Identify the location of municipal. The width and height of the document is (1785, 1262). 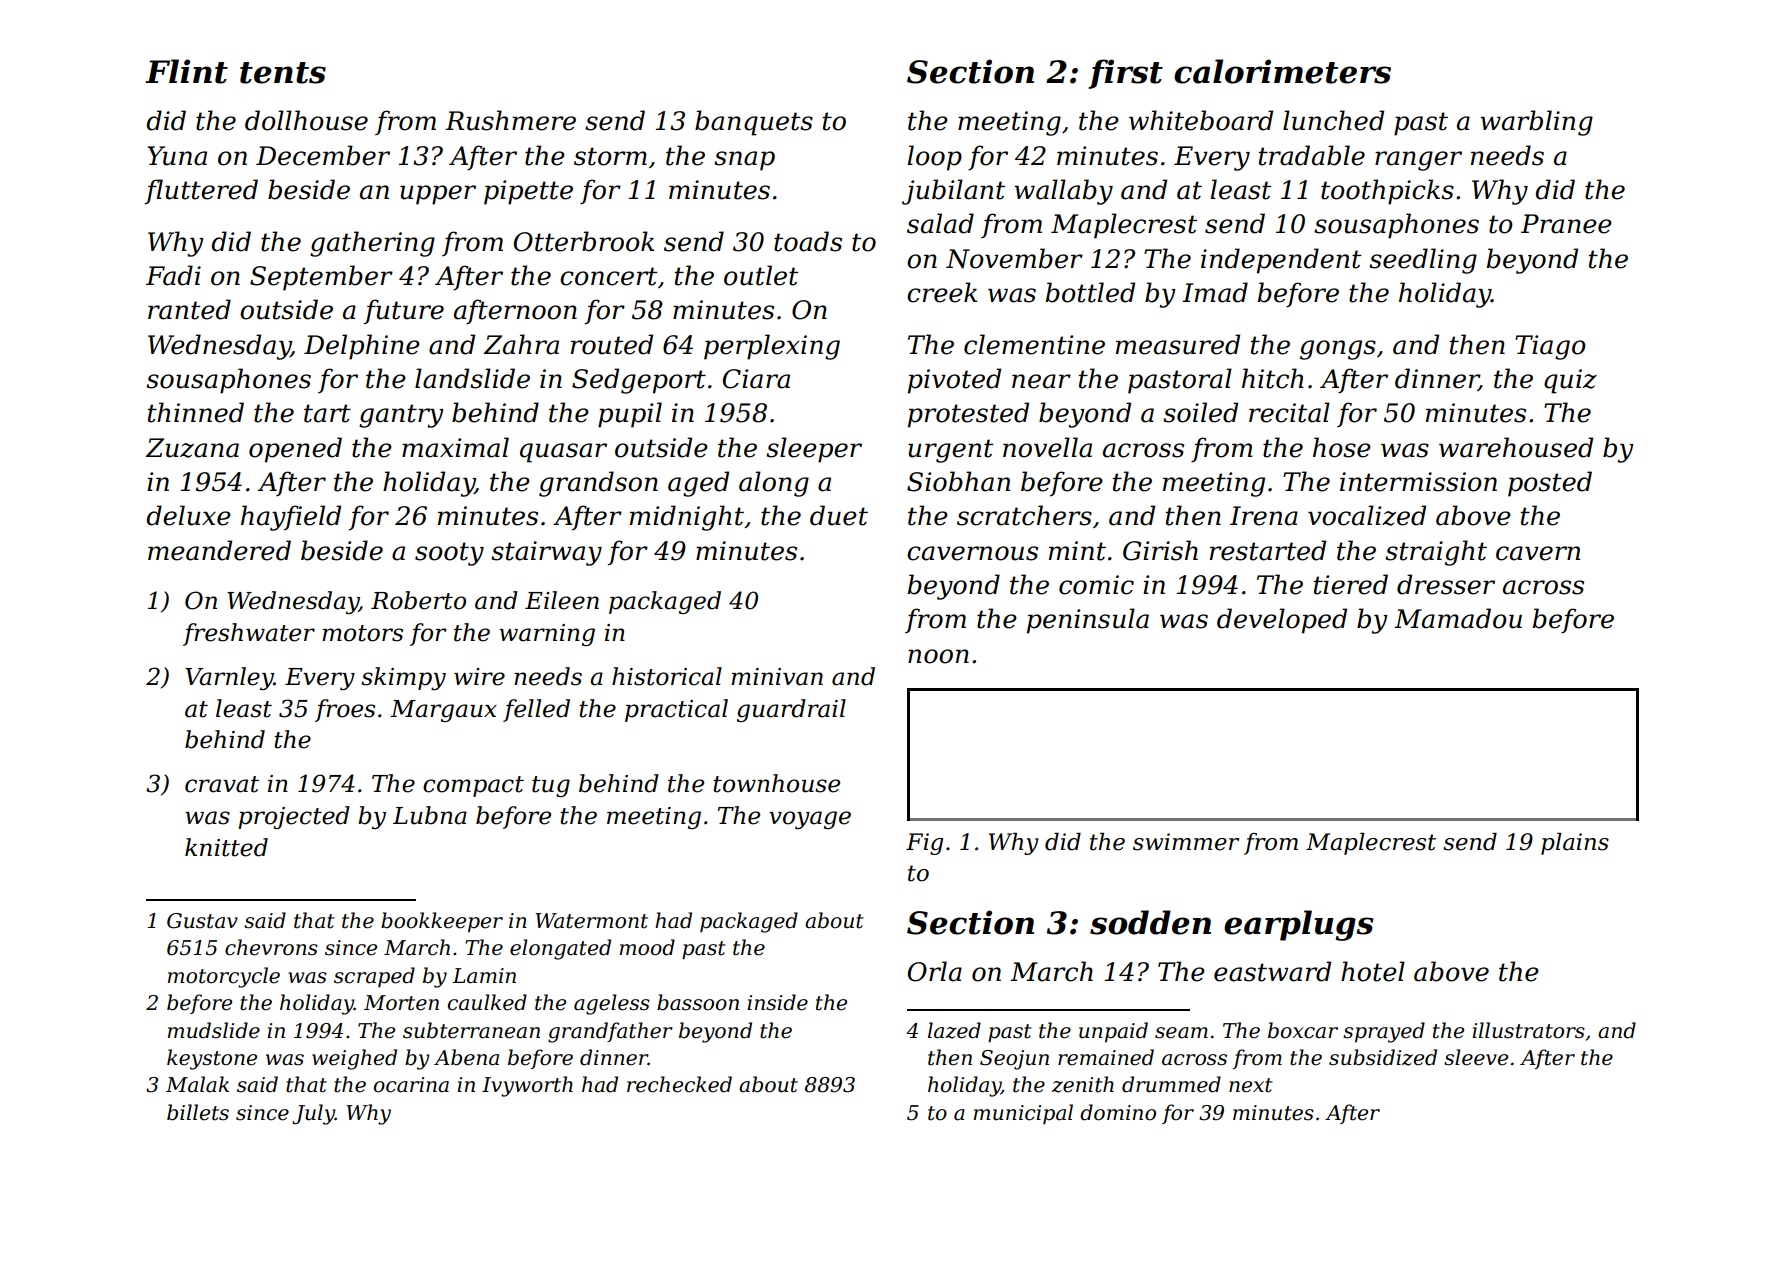
(1023, 1114).
